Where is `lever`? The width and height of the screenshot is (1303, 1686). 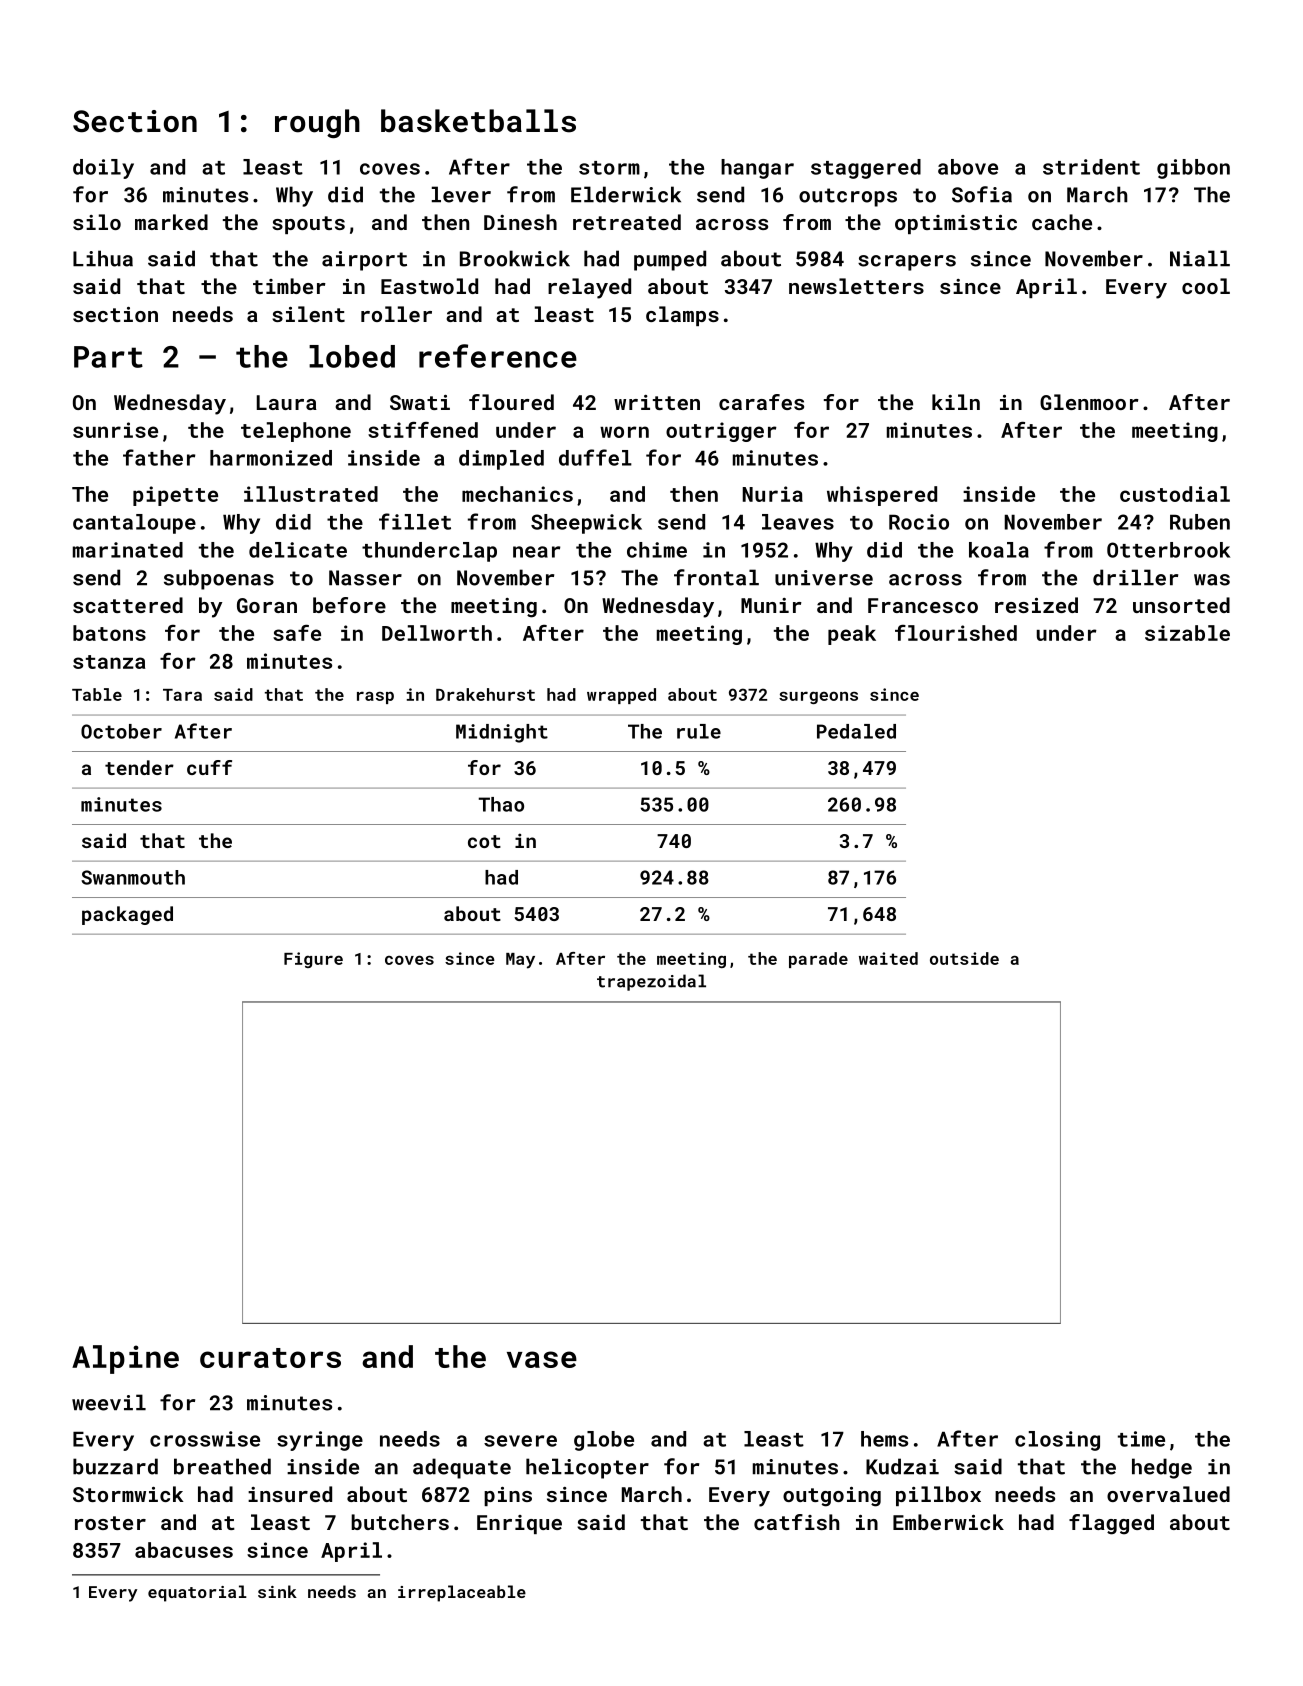
lever is located at coordinates (461, 194).
